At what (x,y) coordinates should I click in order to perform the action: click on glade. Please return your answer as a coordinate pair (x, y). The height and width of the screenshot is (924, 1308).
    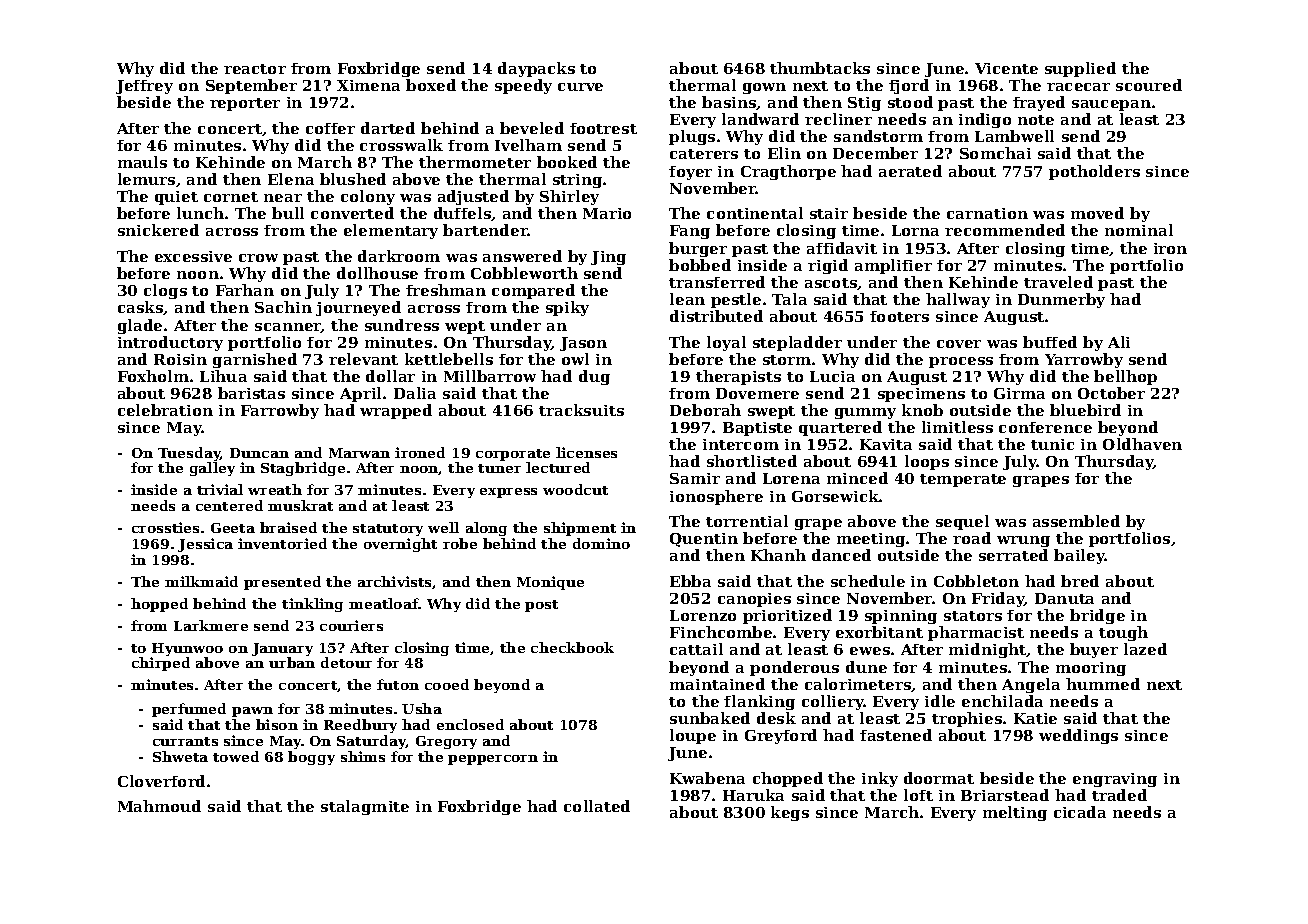
    Looking at the image, I should click on (140, 326).
